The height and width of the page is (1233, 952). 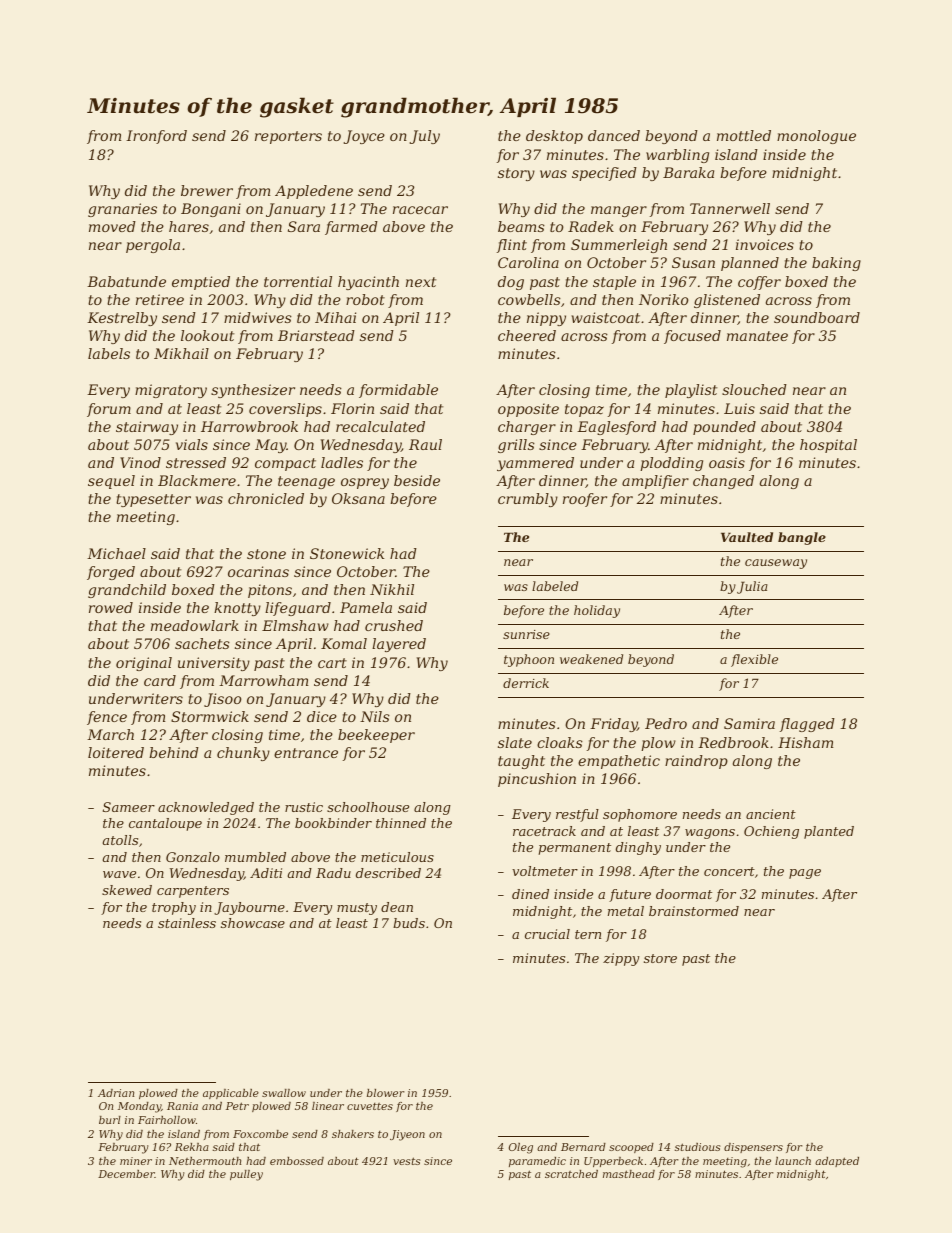 I want to click on Nils, so click(x=375, y=716).
